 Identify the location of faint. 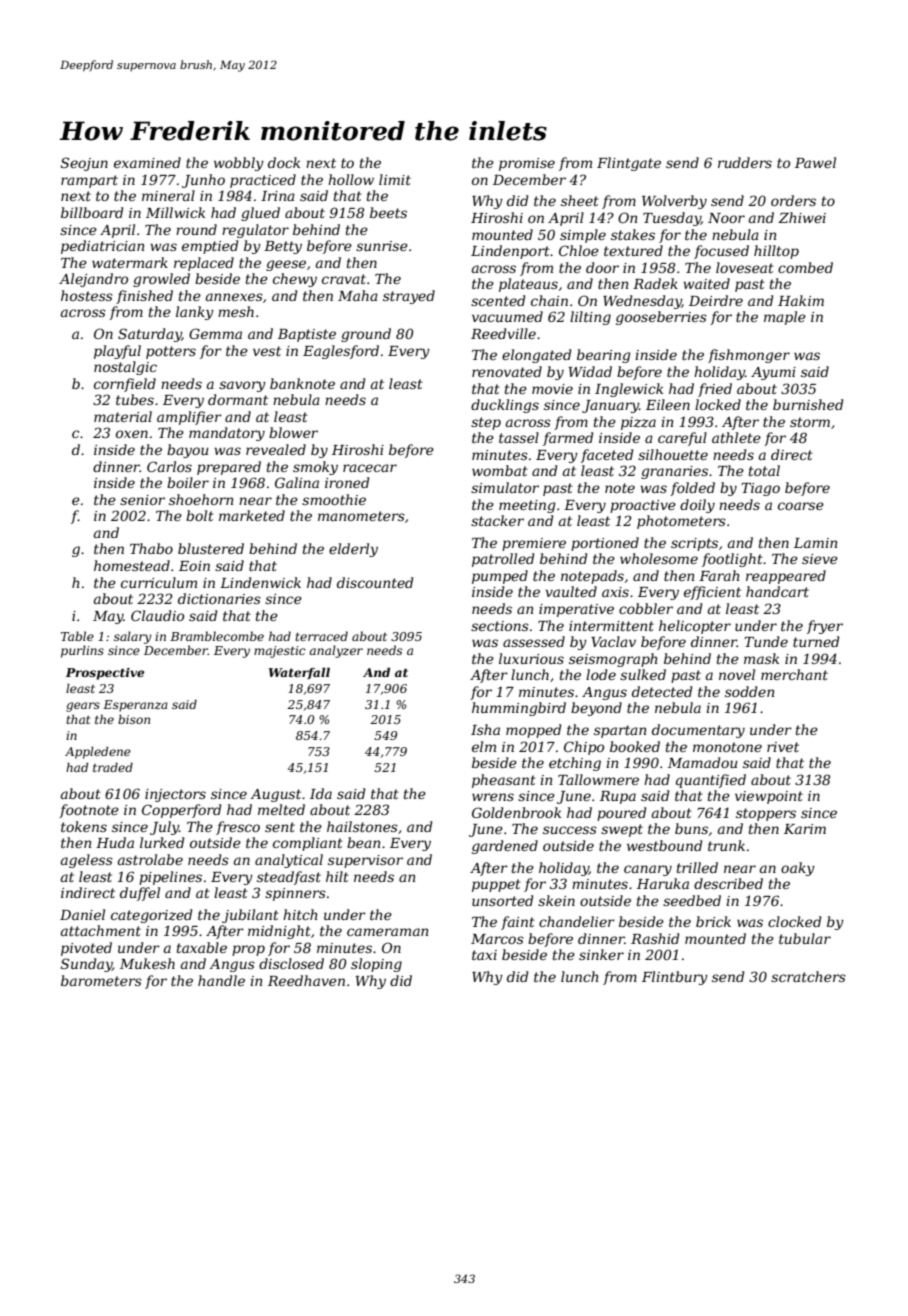
(518, 923).
